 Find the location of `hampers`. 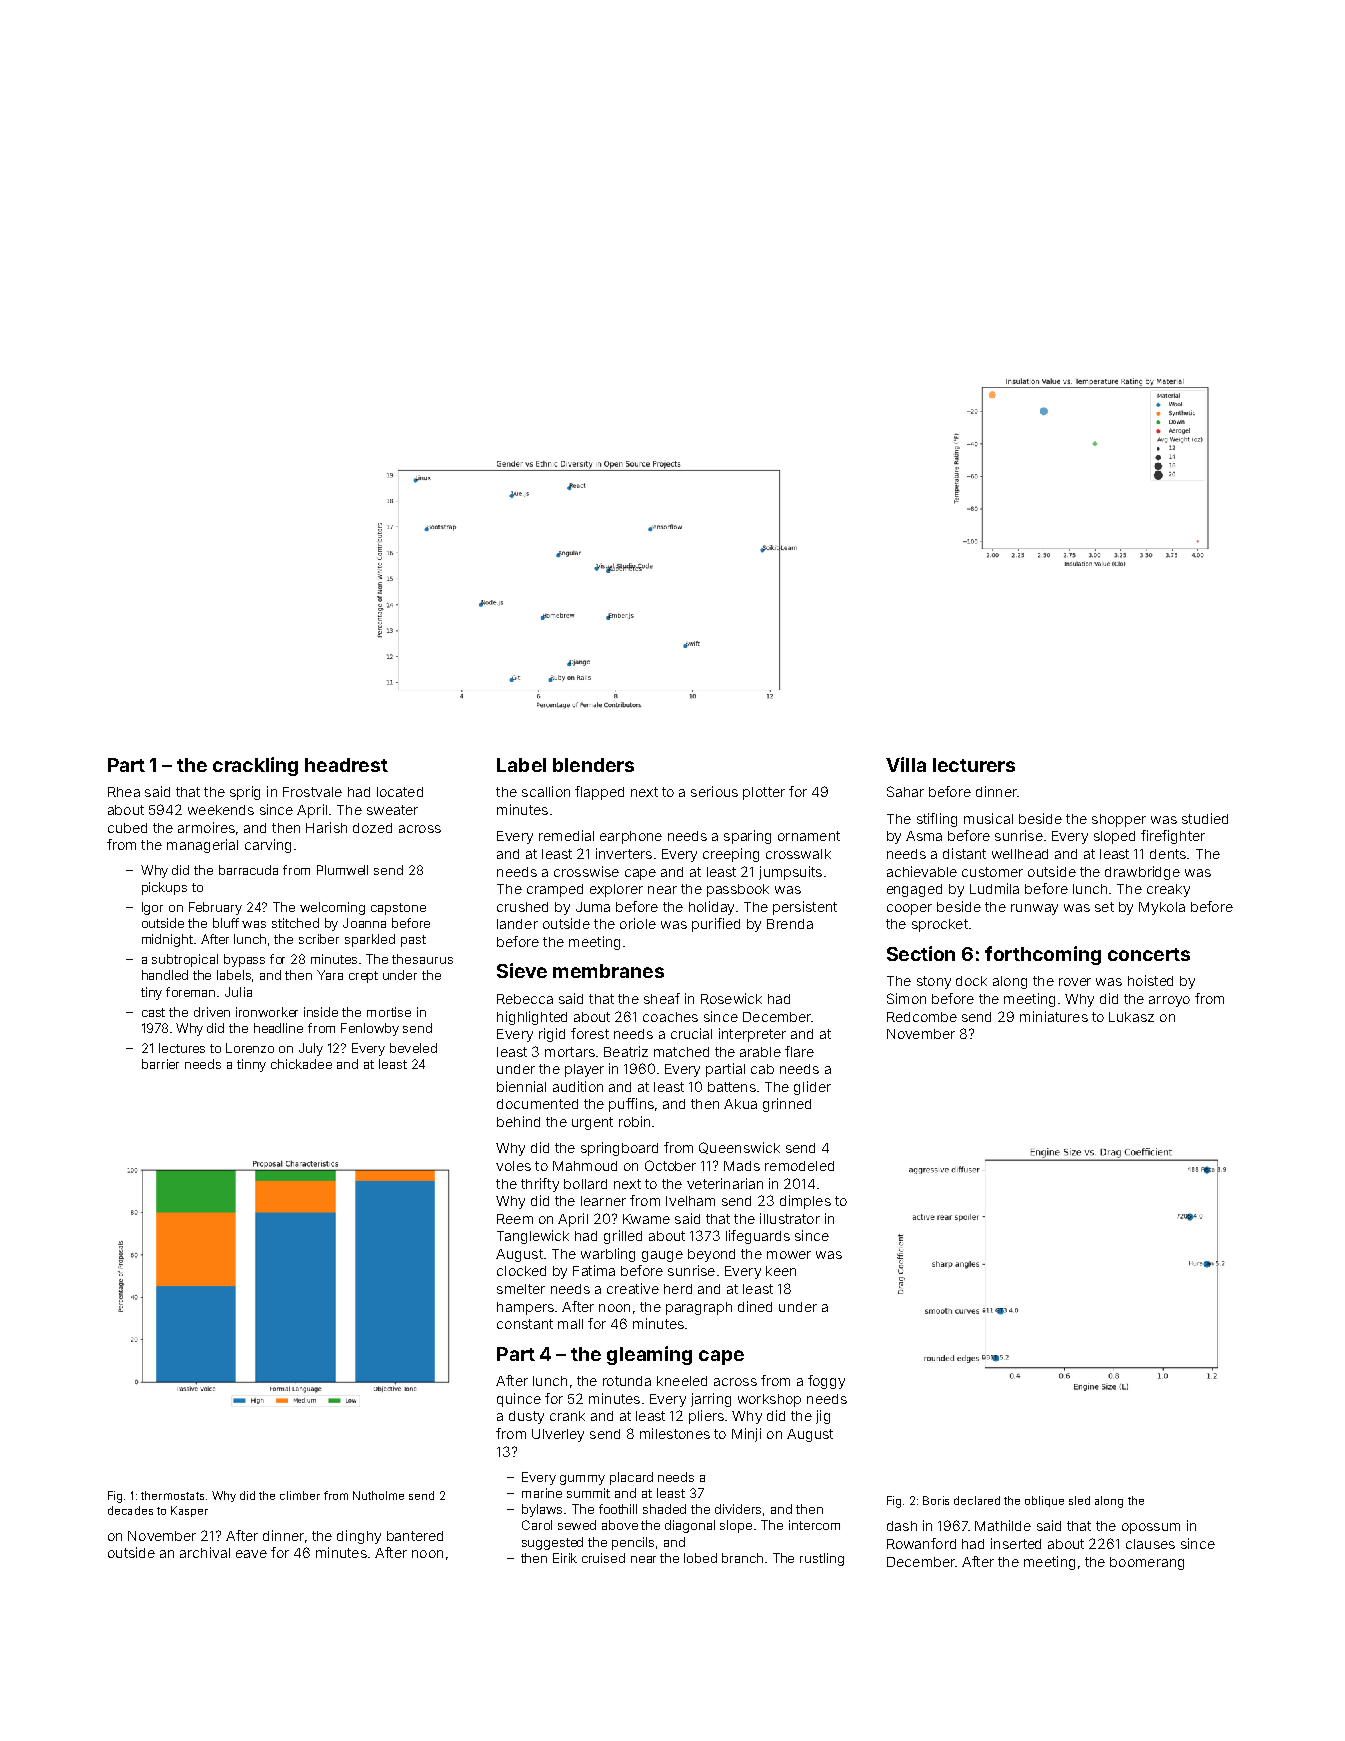

hampers is located at coordinates (525, 1308).
